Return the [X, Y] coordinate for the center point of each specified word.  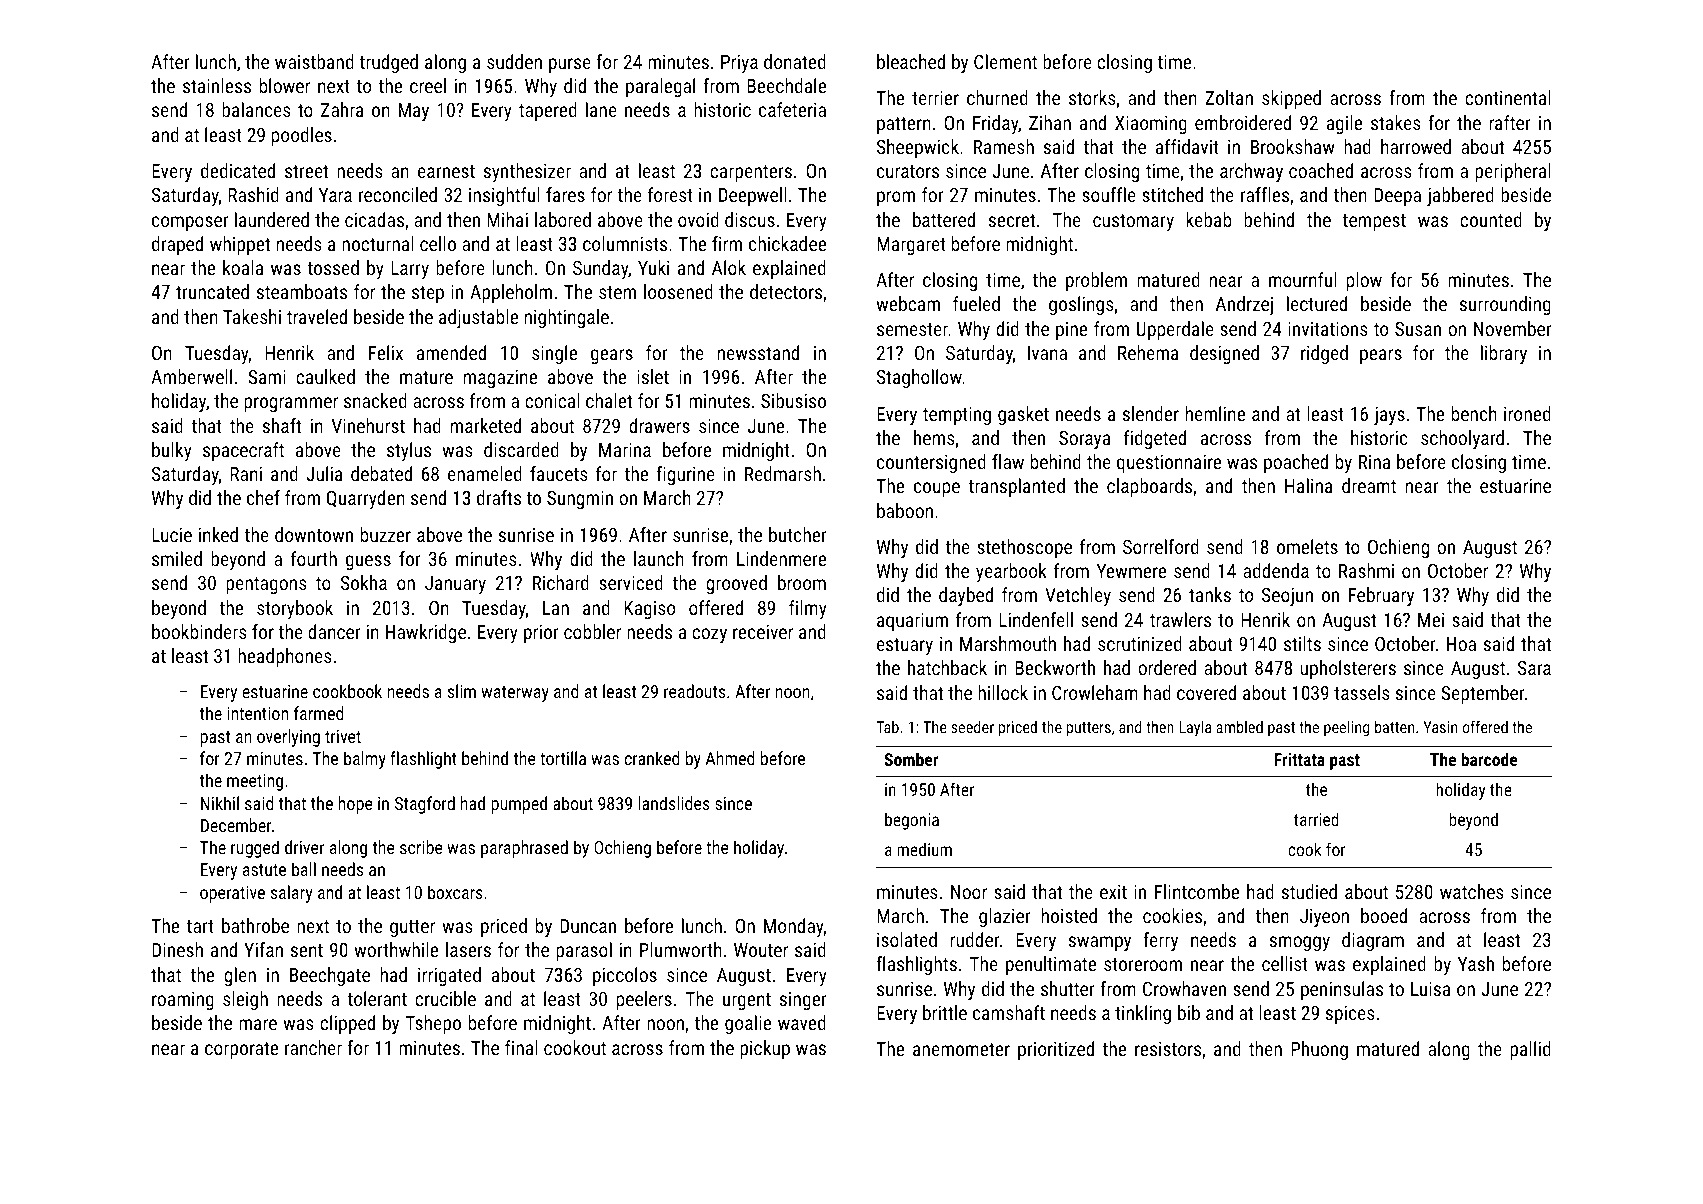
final [521, 1047]
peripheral [1513, 172]
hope [355, 805]
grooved [736, 584]
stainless [217, 85]
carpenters [751, 173]
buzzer [386, 534]
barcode [1489, 759]
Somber [911, 759]
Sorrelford [1161, 546]
